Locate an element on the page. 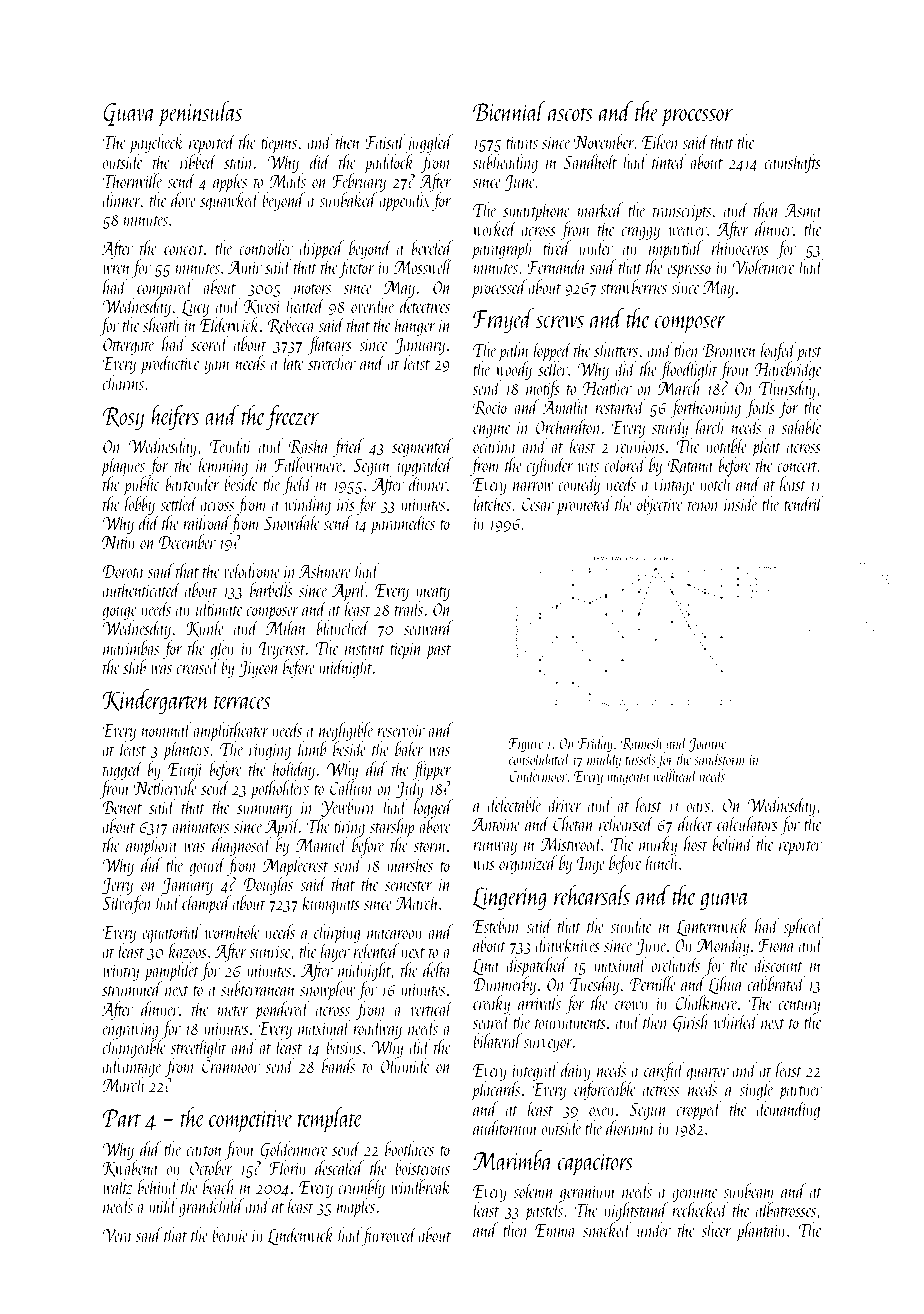 The image size is (924, 1314). engine is located at coordinates (492, 430).
